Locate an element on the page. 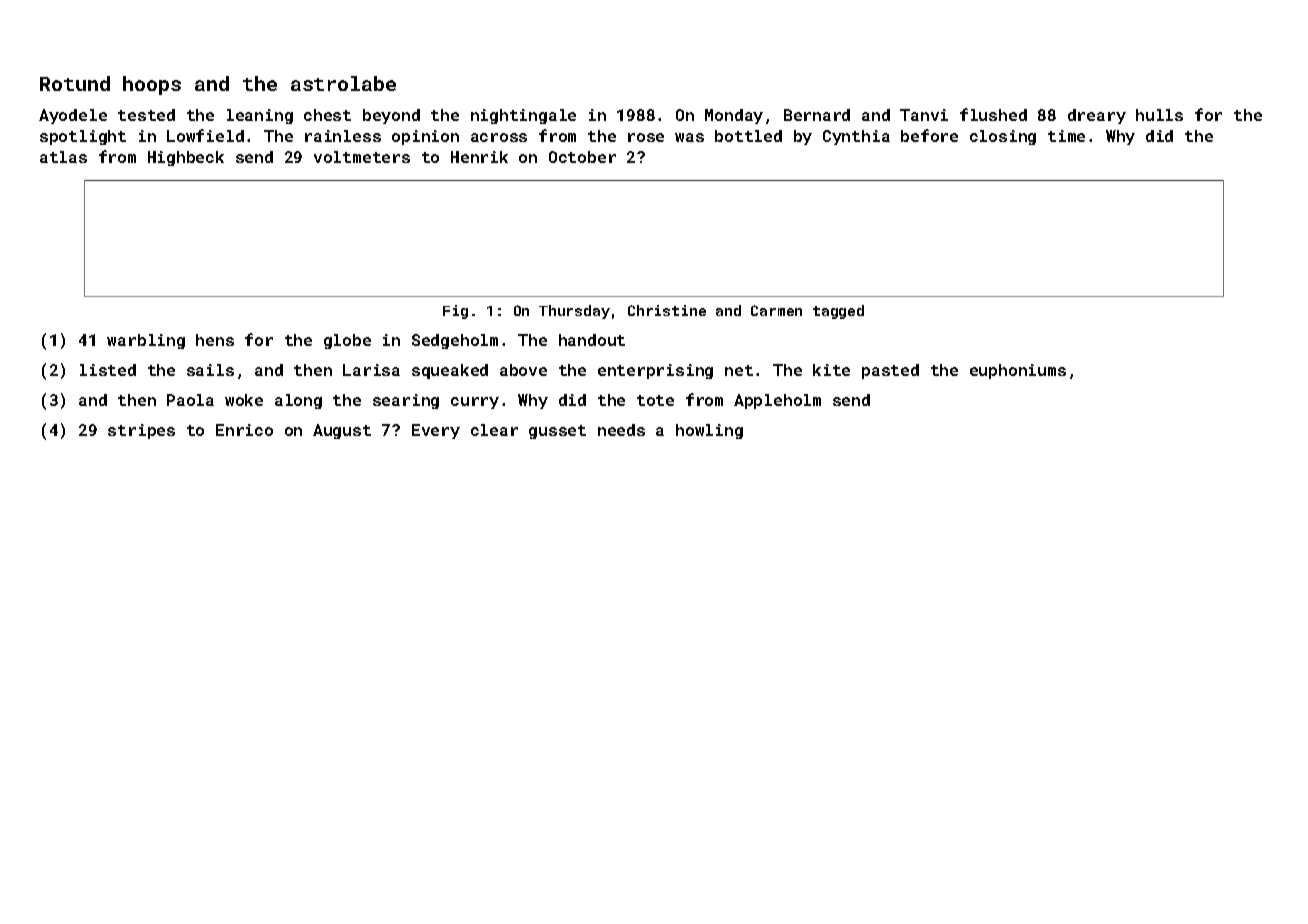  euphoniums is located at coordinates (1018, 371).
